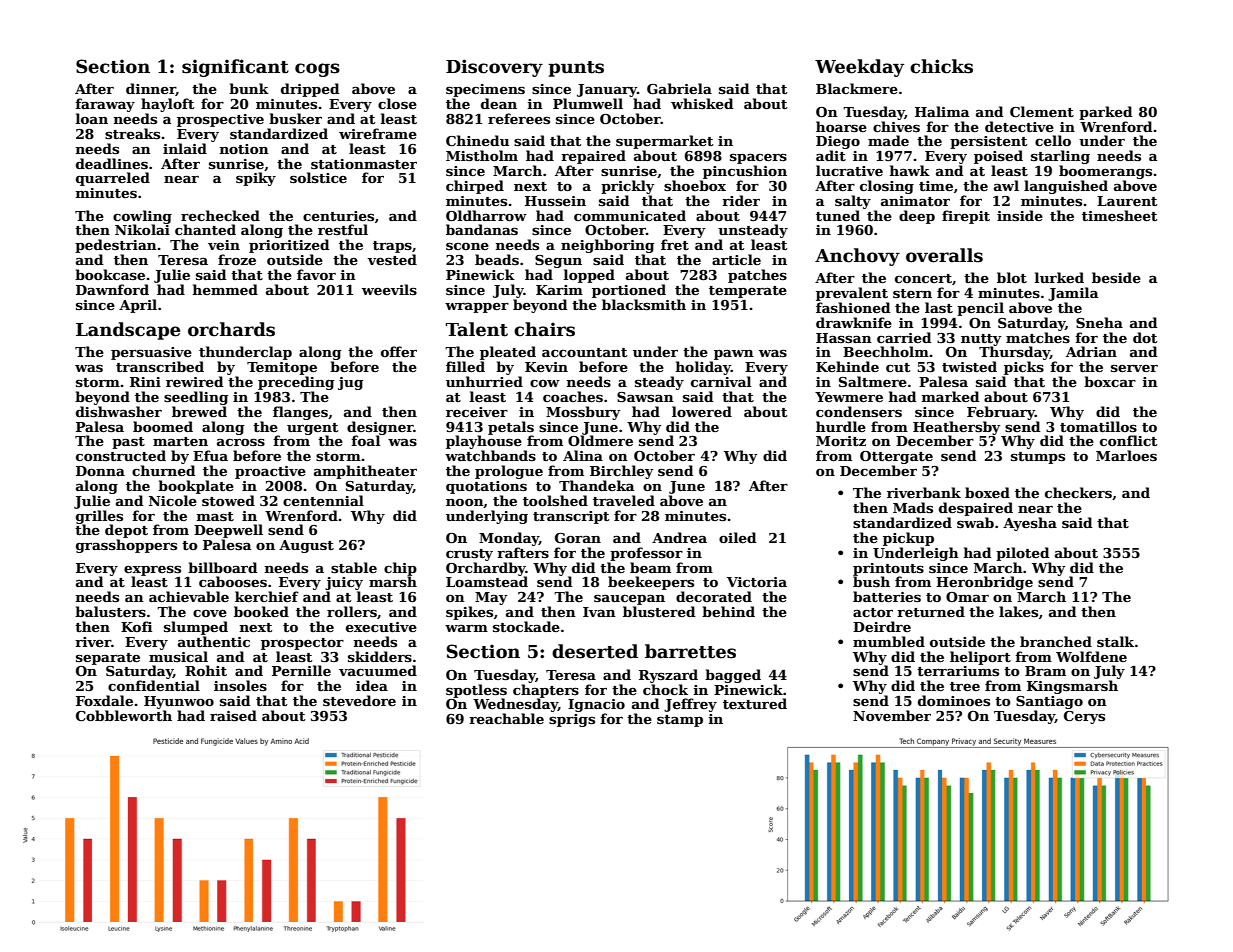 Image resolution: width=1233 pixels, height=952 pixels. I want to click on Orchardby, so click(486, 569).
